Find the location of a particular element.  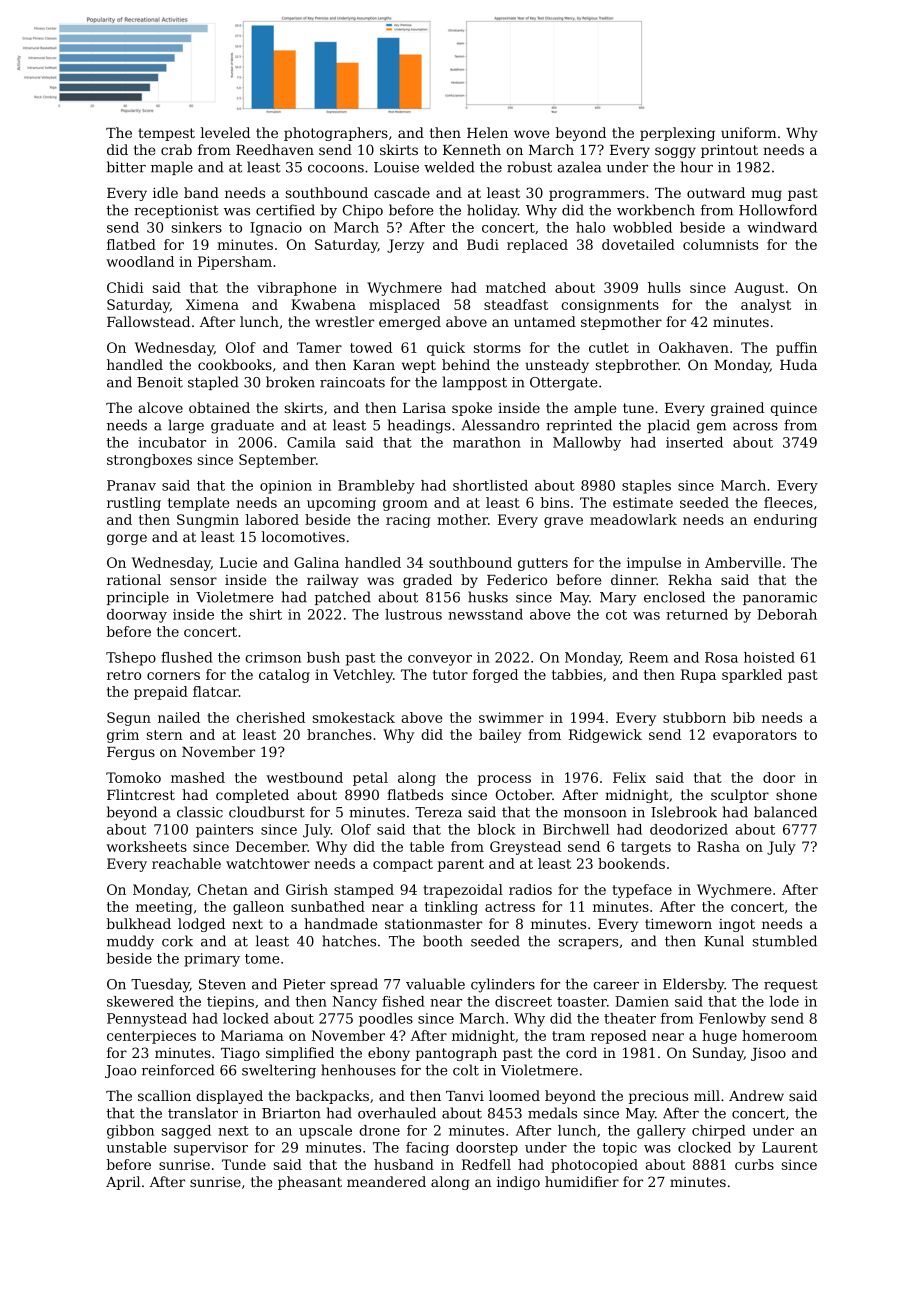

Ximena is located at coordinates (212, 304).
